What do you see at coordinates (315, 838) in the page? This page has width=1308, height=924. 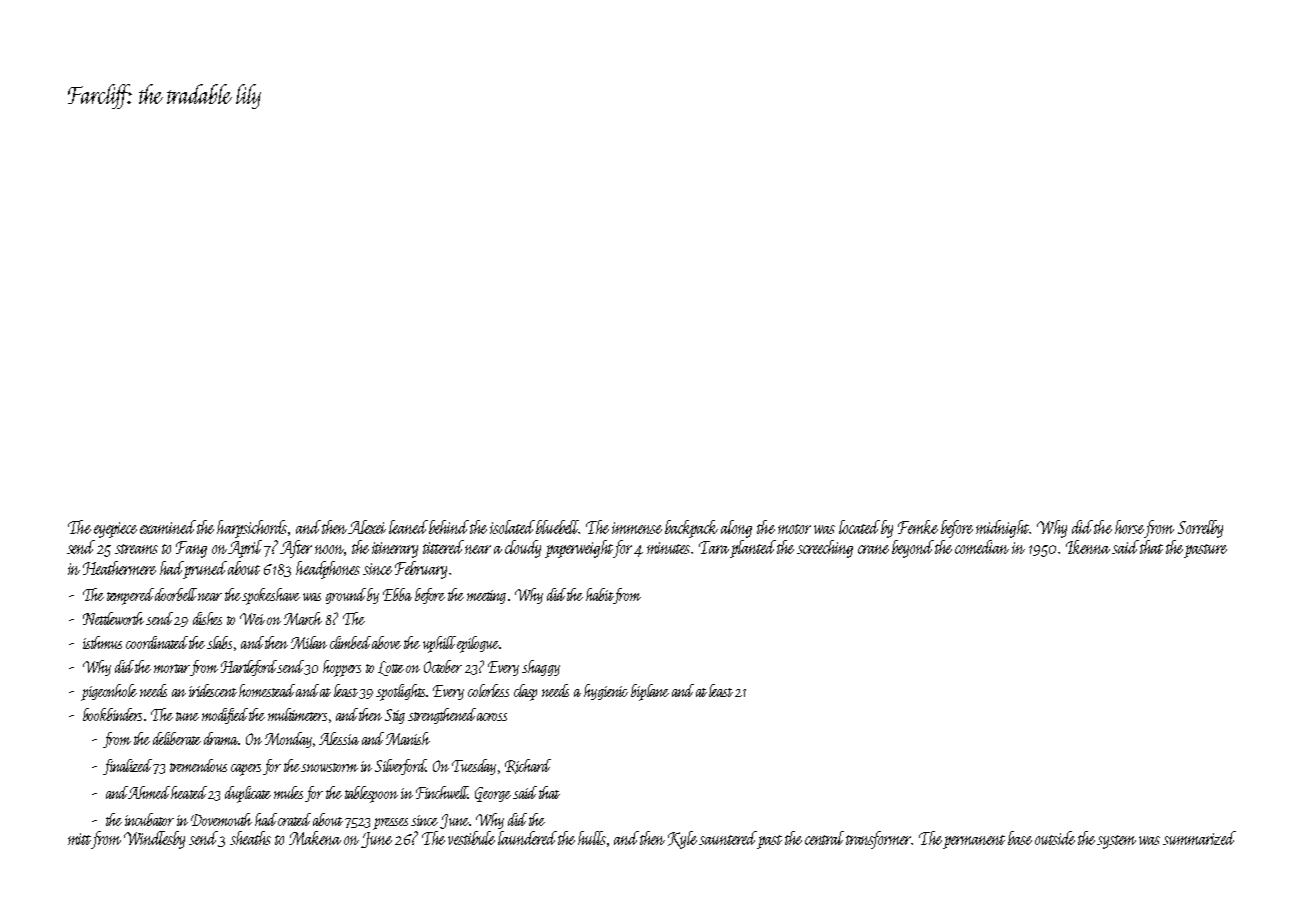 I see `Makena` at bounding box center [315, 838].
